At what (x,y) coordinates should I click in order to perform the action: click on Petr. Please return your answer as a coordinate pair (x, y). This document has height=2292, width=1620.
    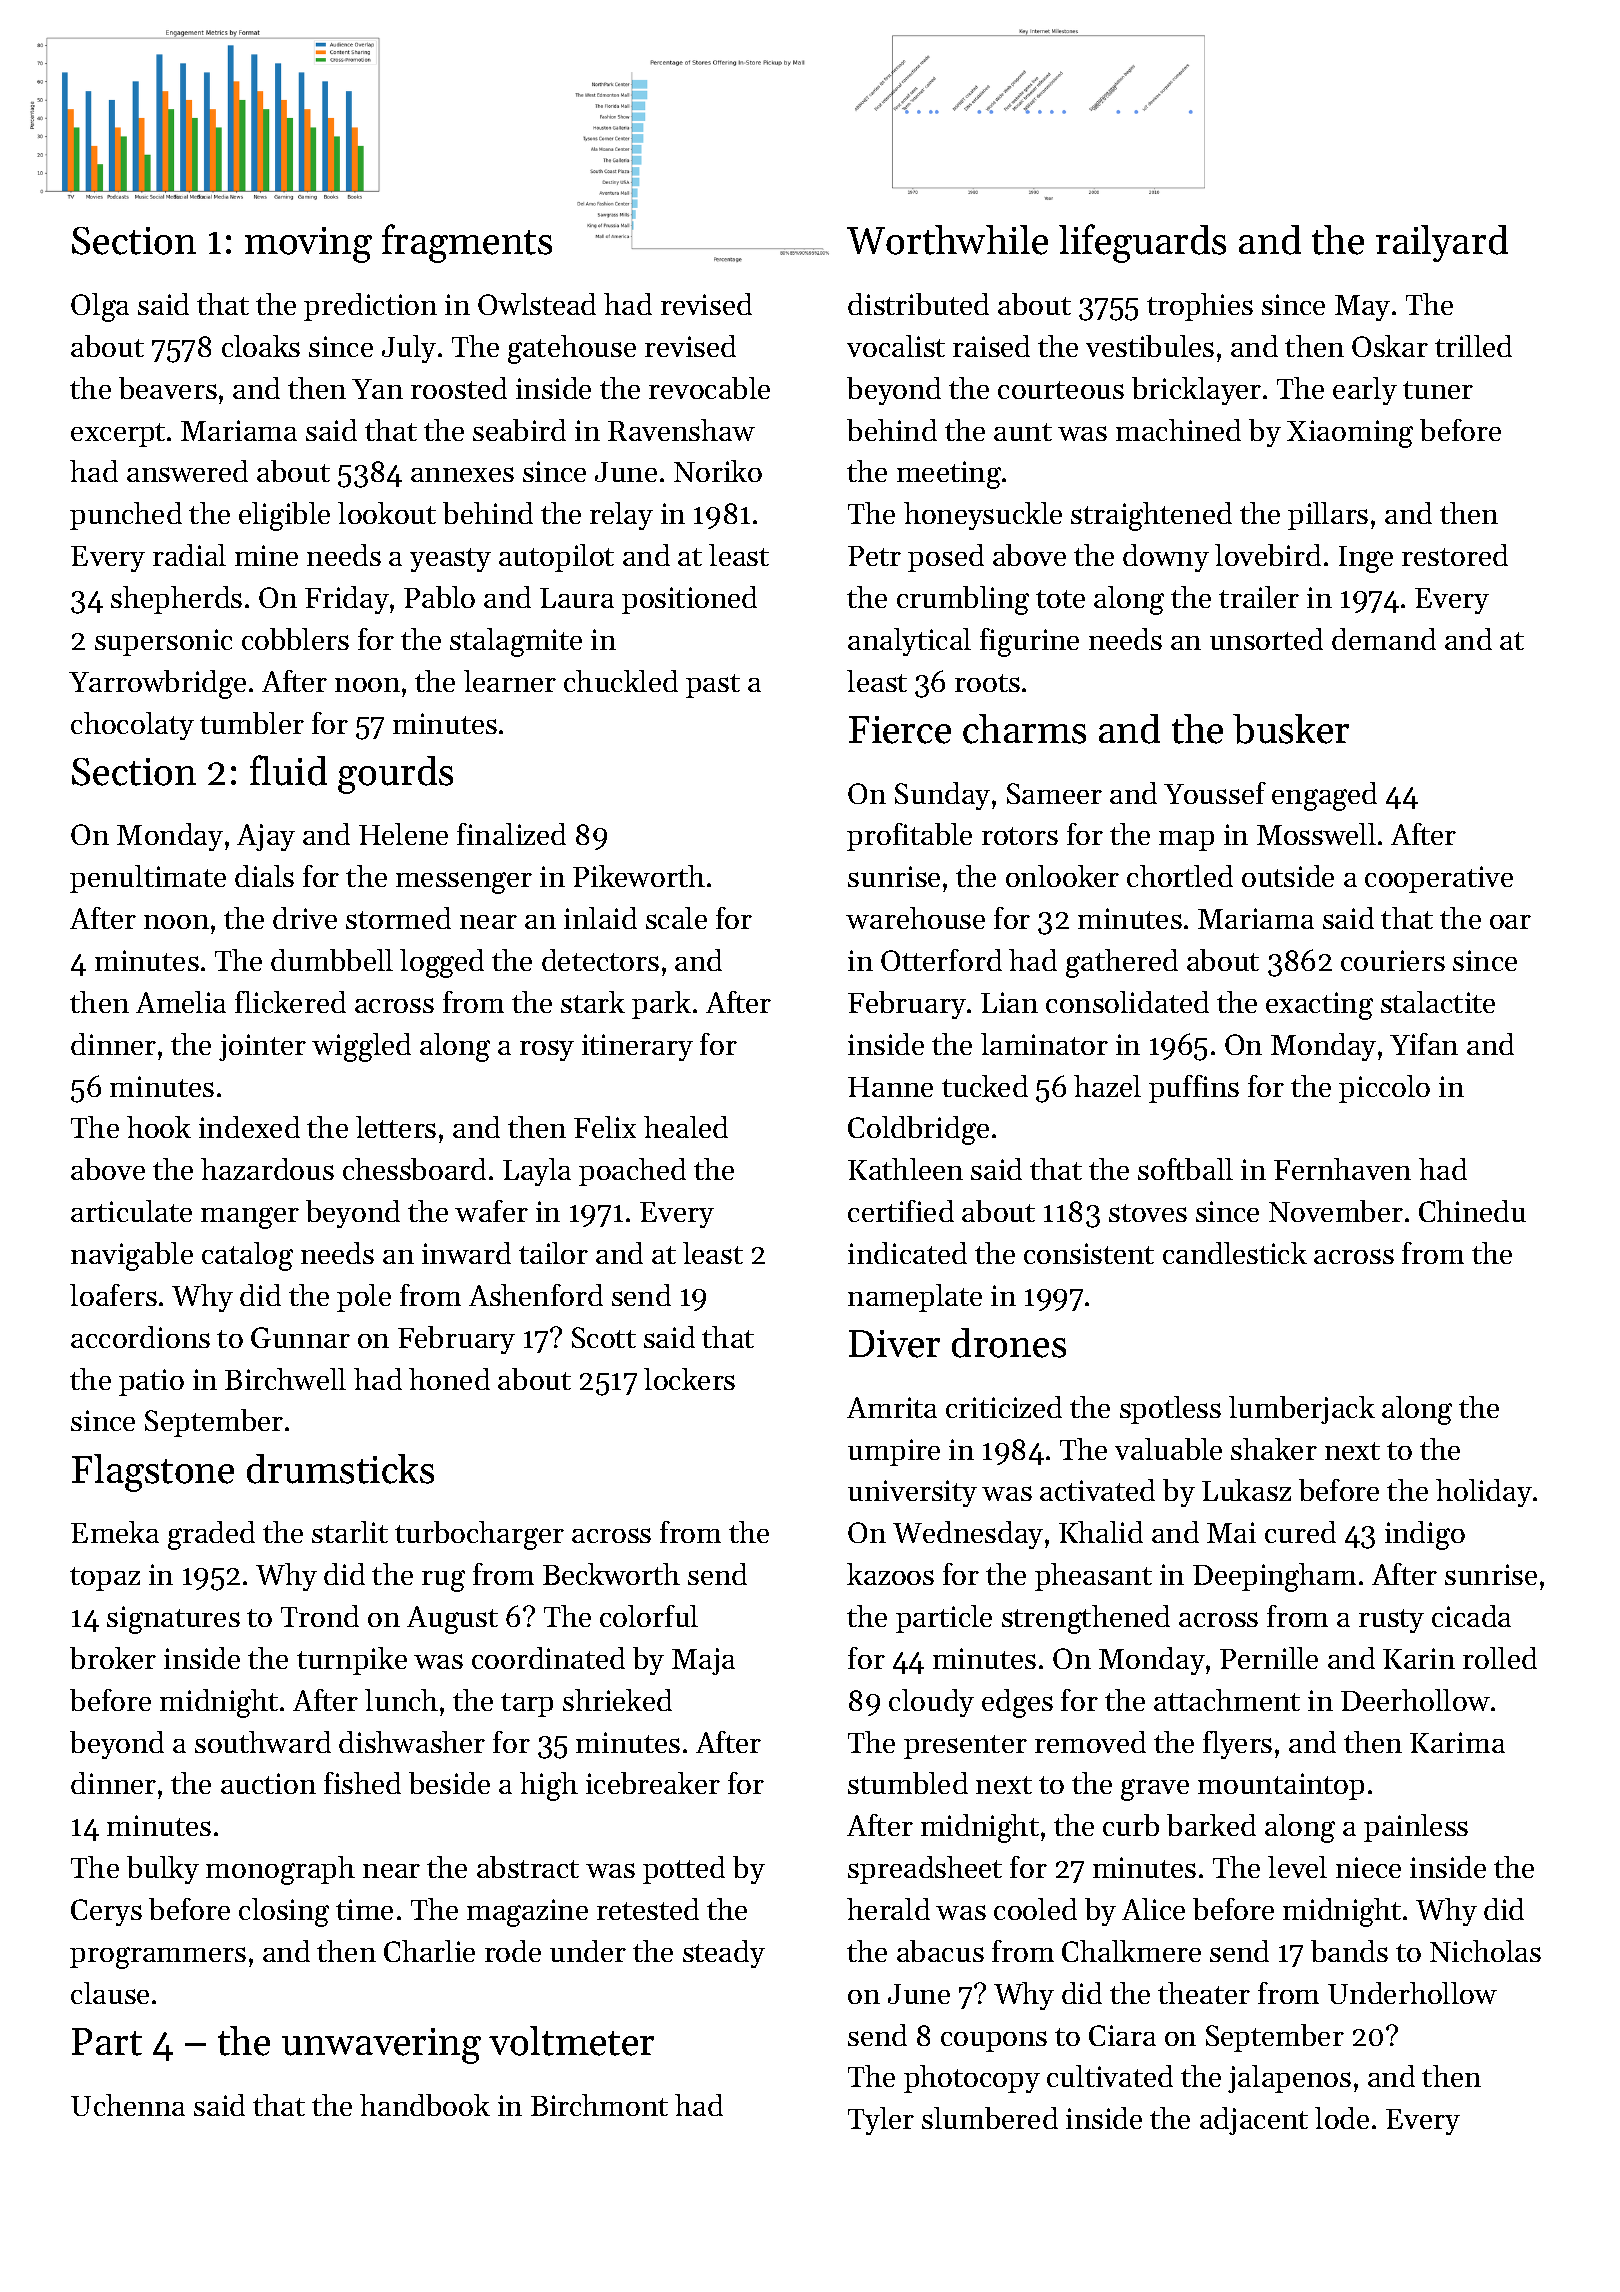
    Looking at the image, I should click on (874, 556).
